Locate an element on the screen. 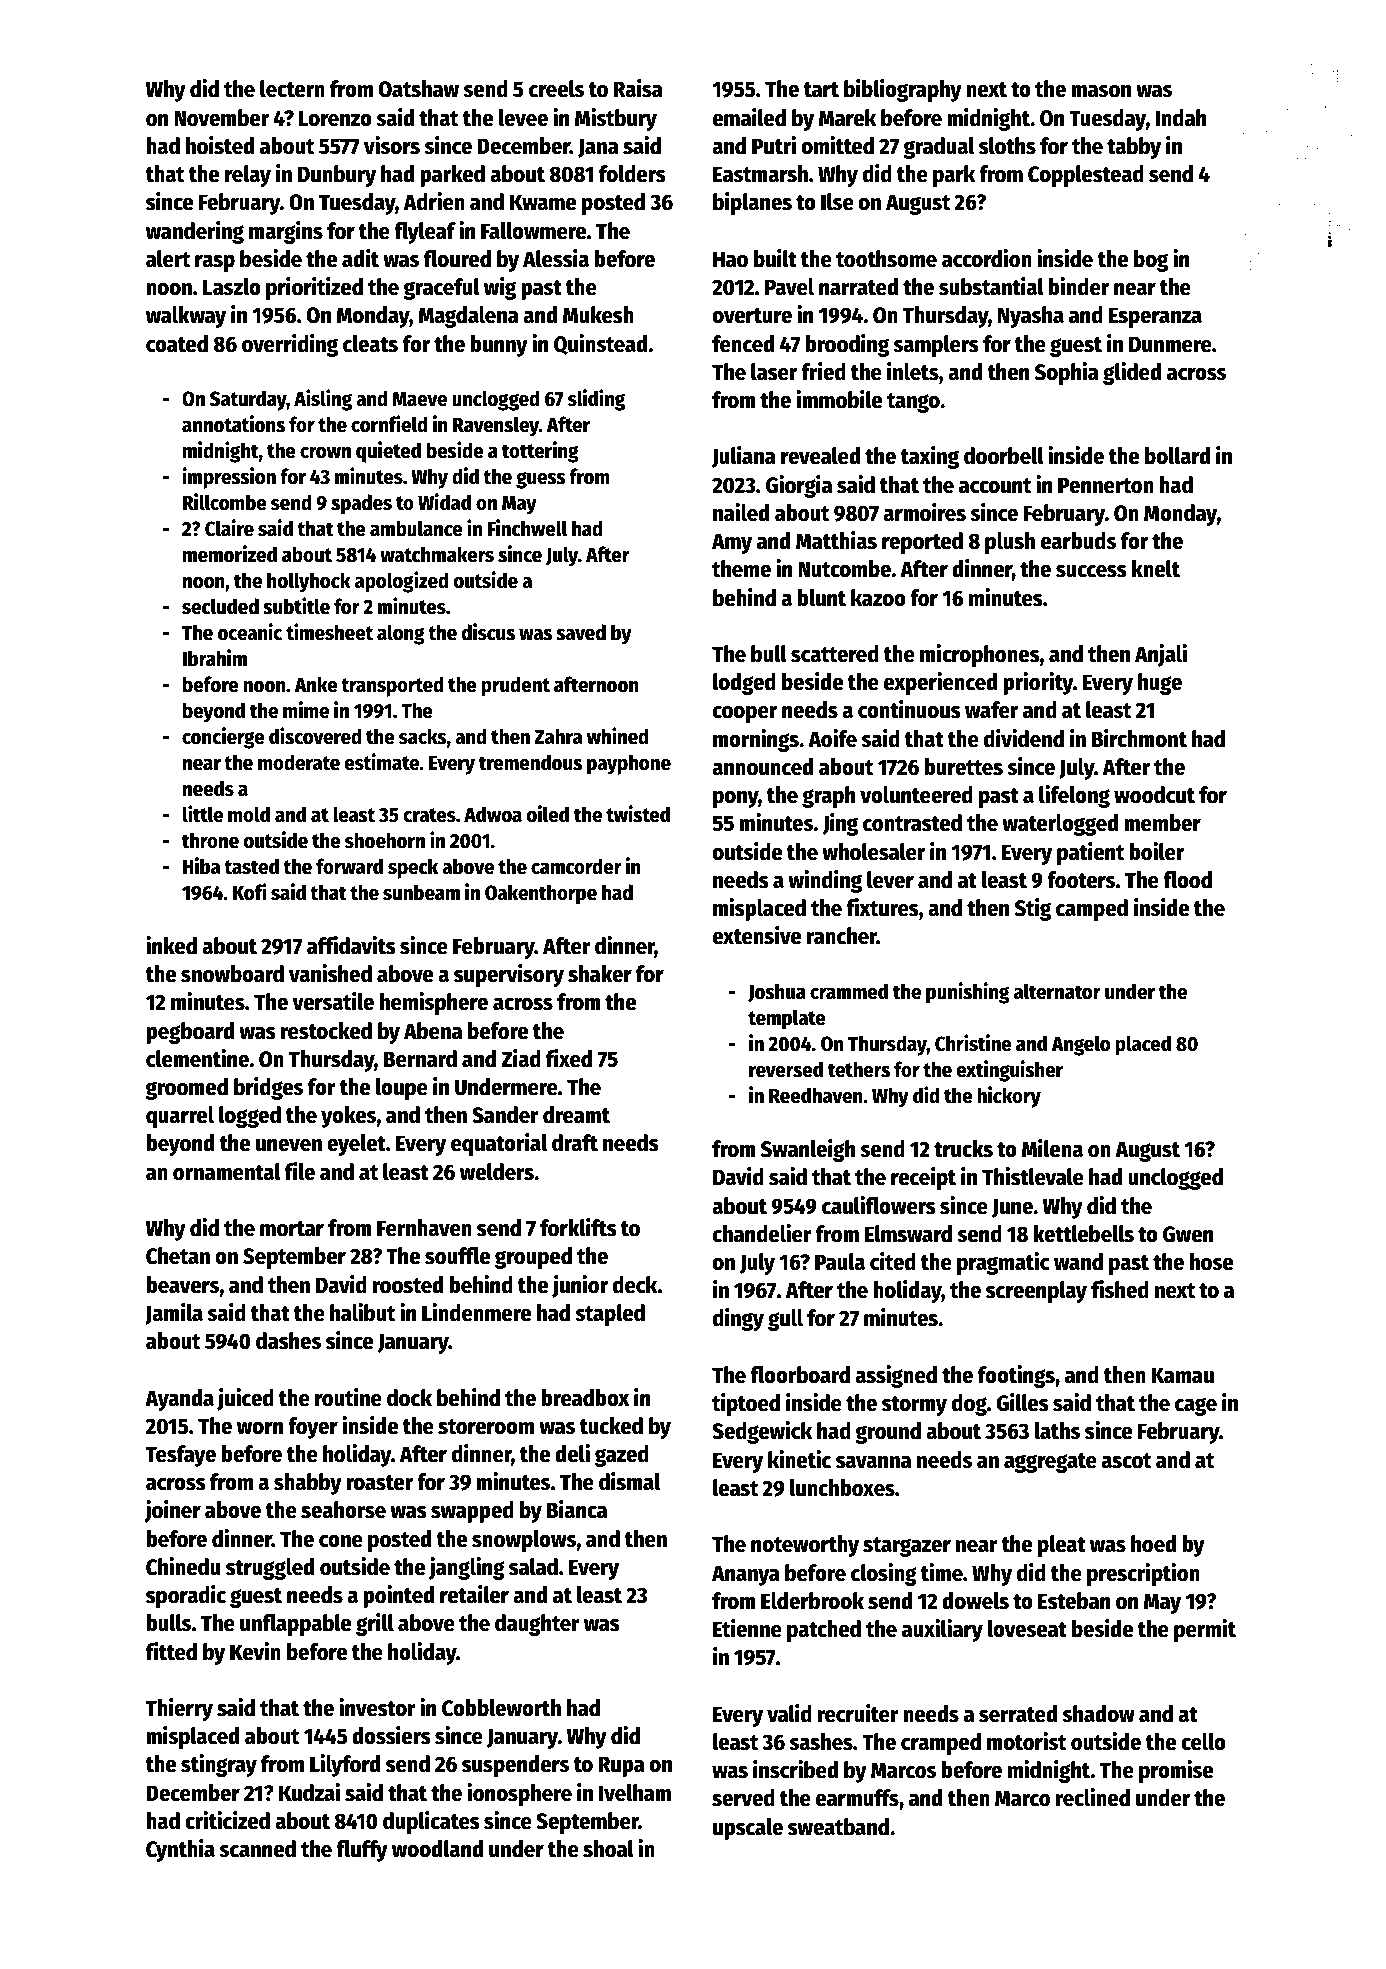  yokes is located at coordinates (348, 1117).
